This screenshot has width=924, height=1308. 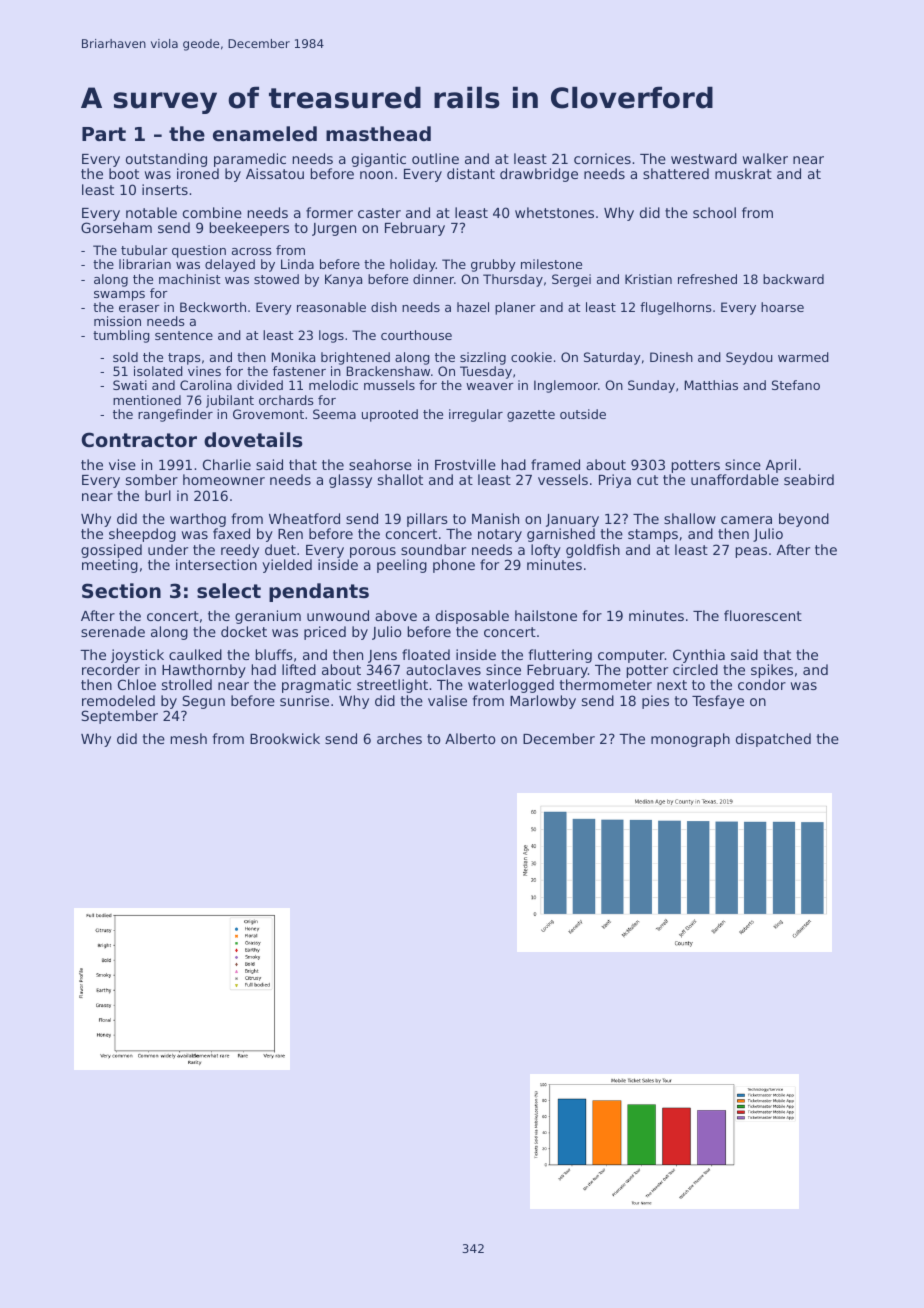 I want to click on tumbling, so click(x=121, y=336).
